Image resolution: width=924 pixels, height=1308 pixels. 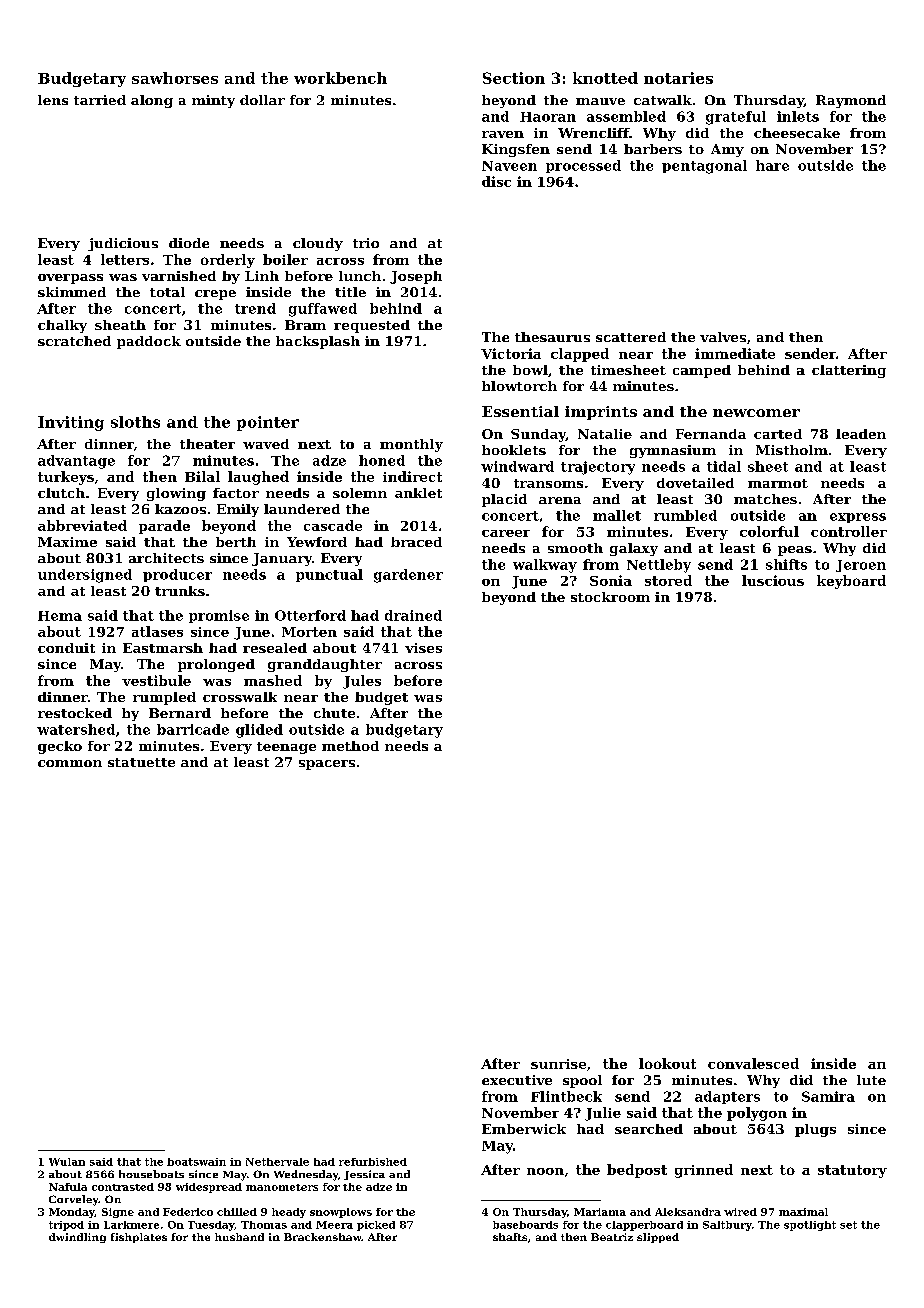 I want to click on Brackenshaw, so click(x=323, y=1237).
